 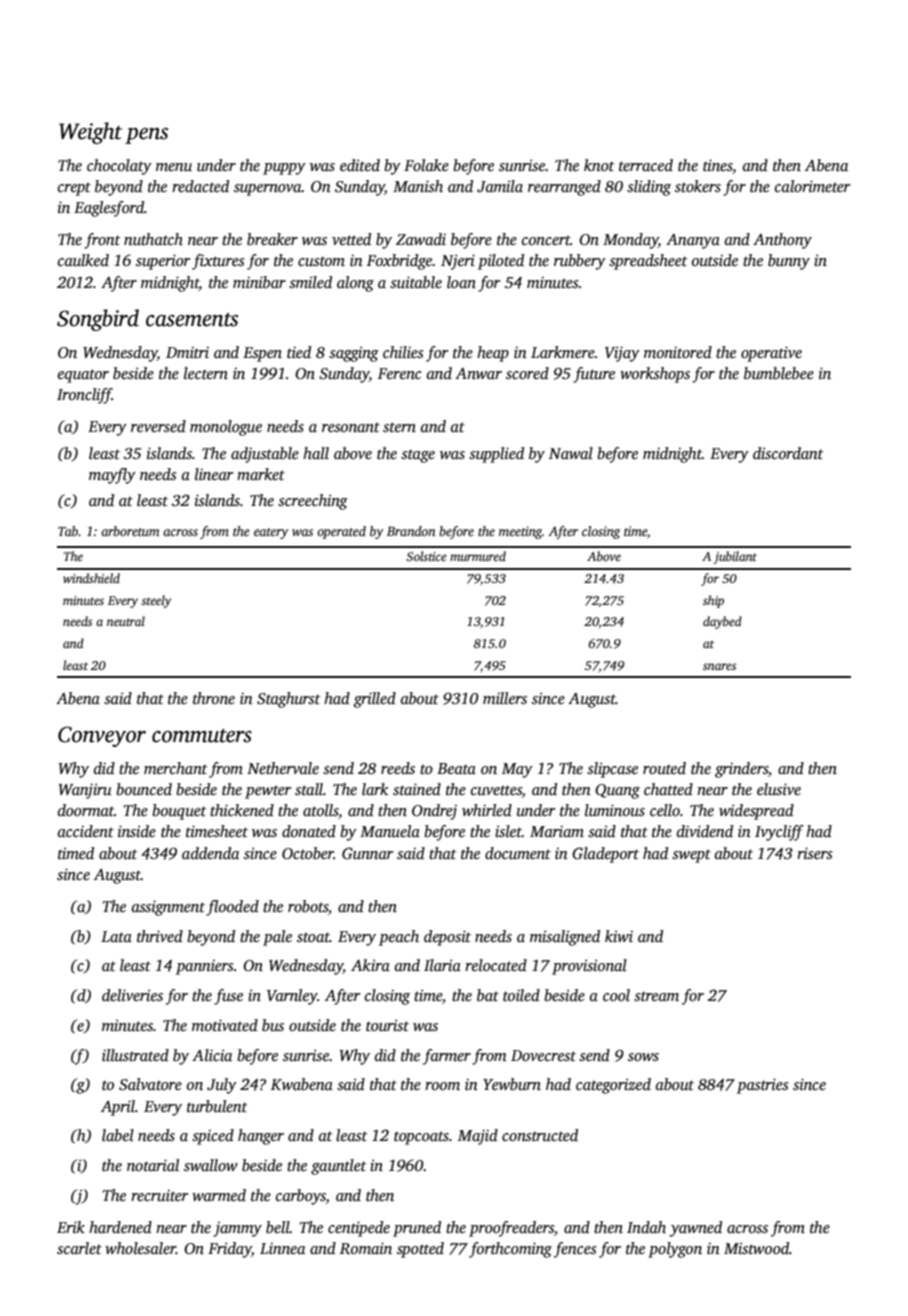 I want to click on steely, so click(x=156, y=601).
